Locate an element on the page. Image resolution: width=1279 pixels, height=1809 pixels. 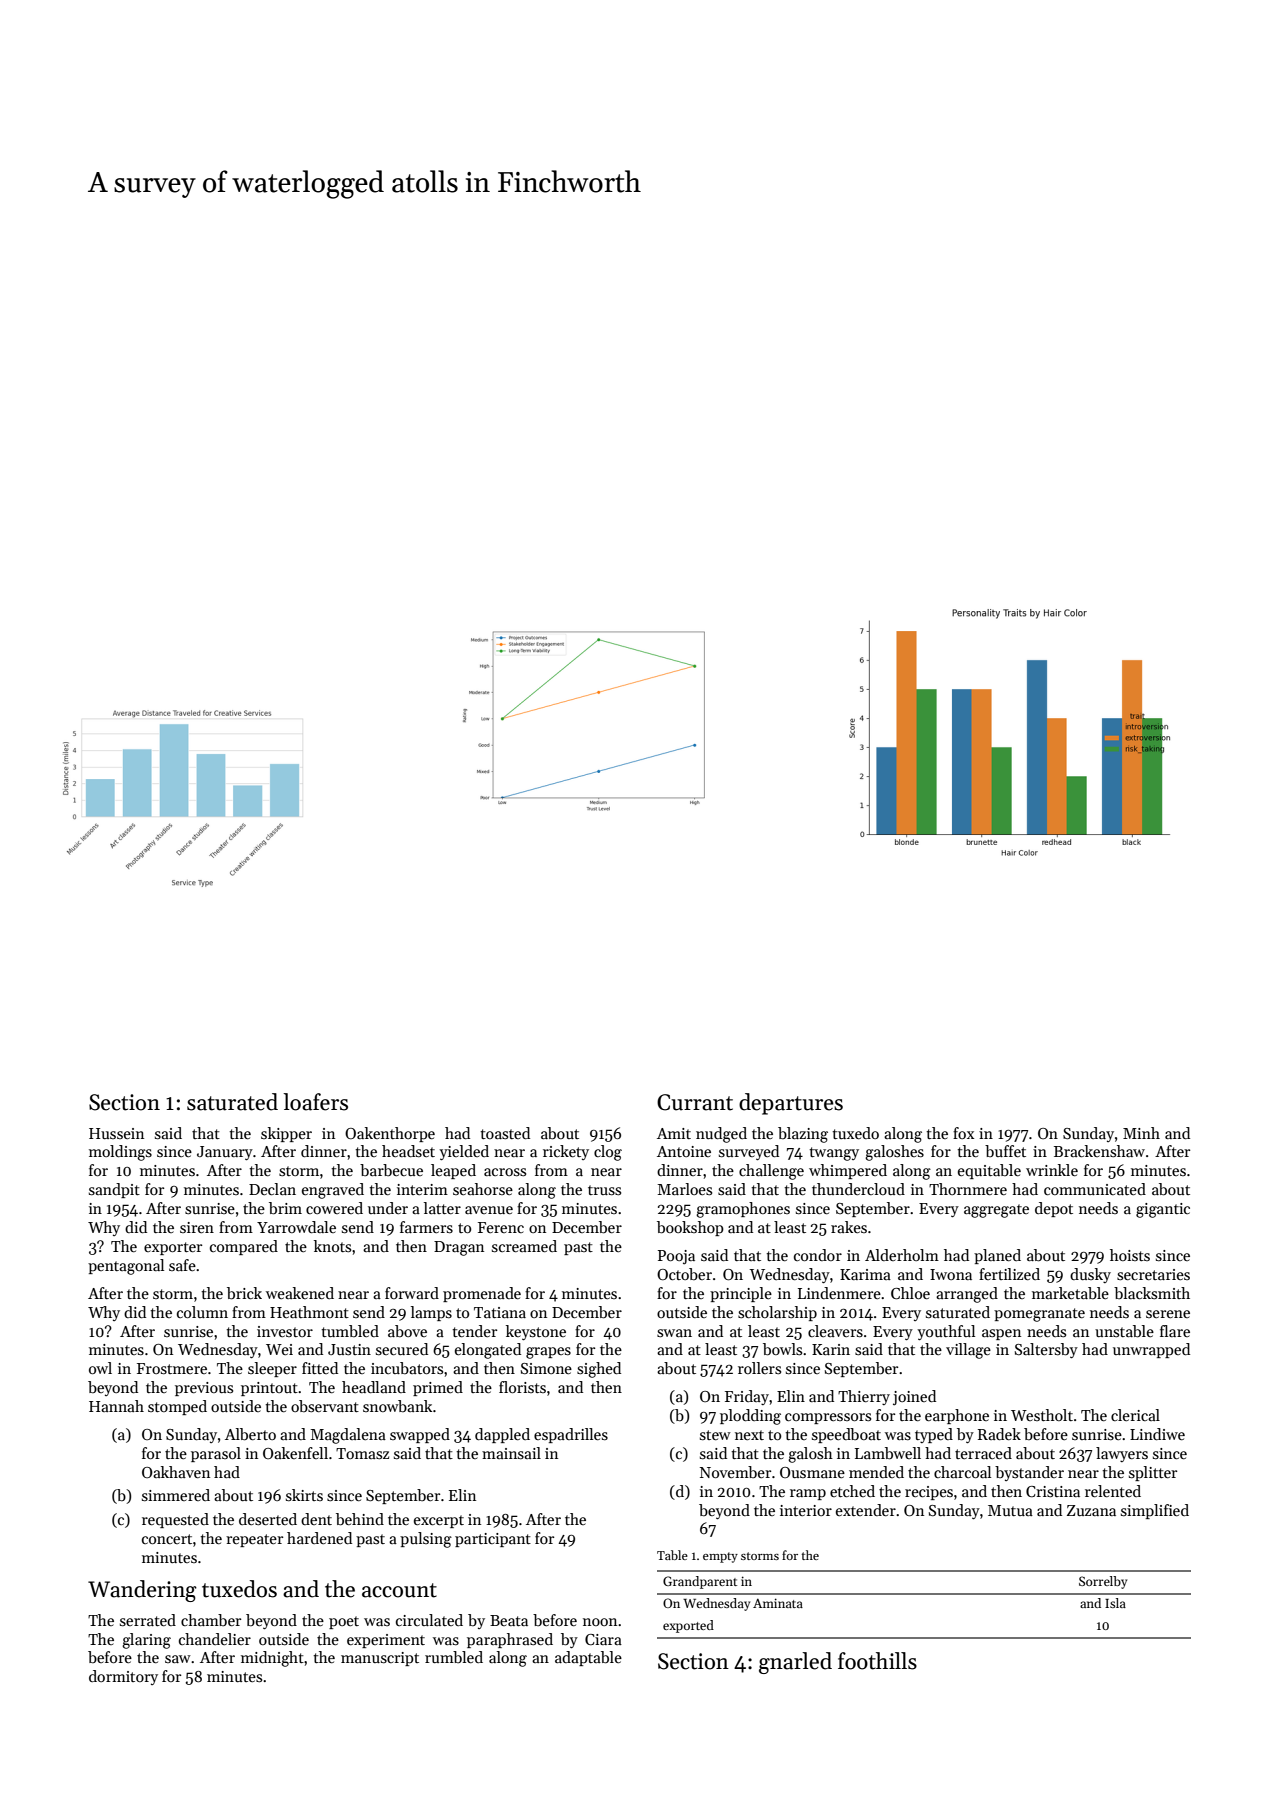
gramophones is located at coordinates (743, 1210).
